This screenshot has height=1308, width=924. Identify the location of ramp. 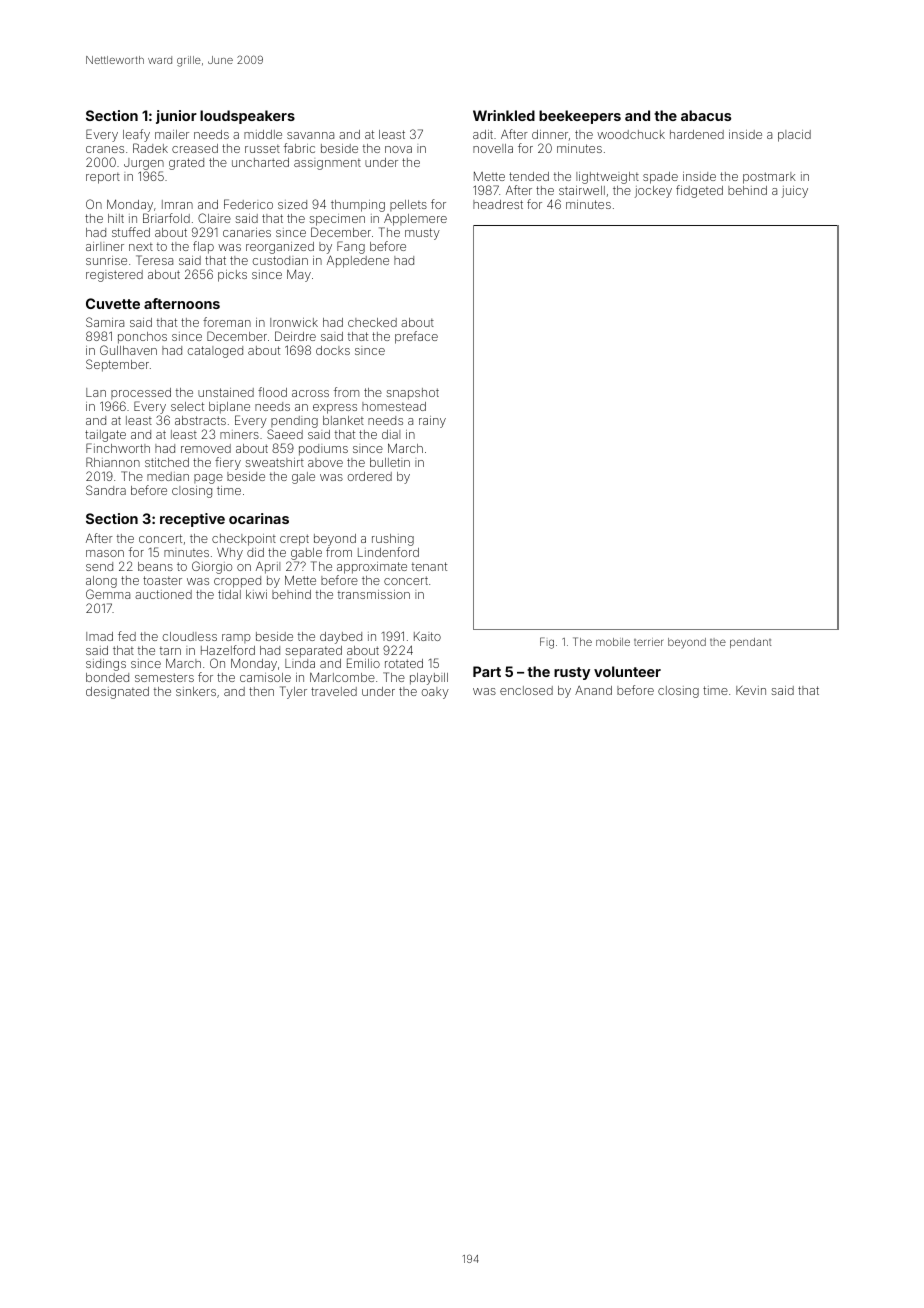
(236, 638).
